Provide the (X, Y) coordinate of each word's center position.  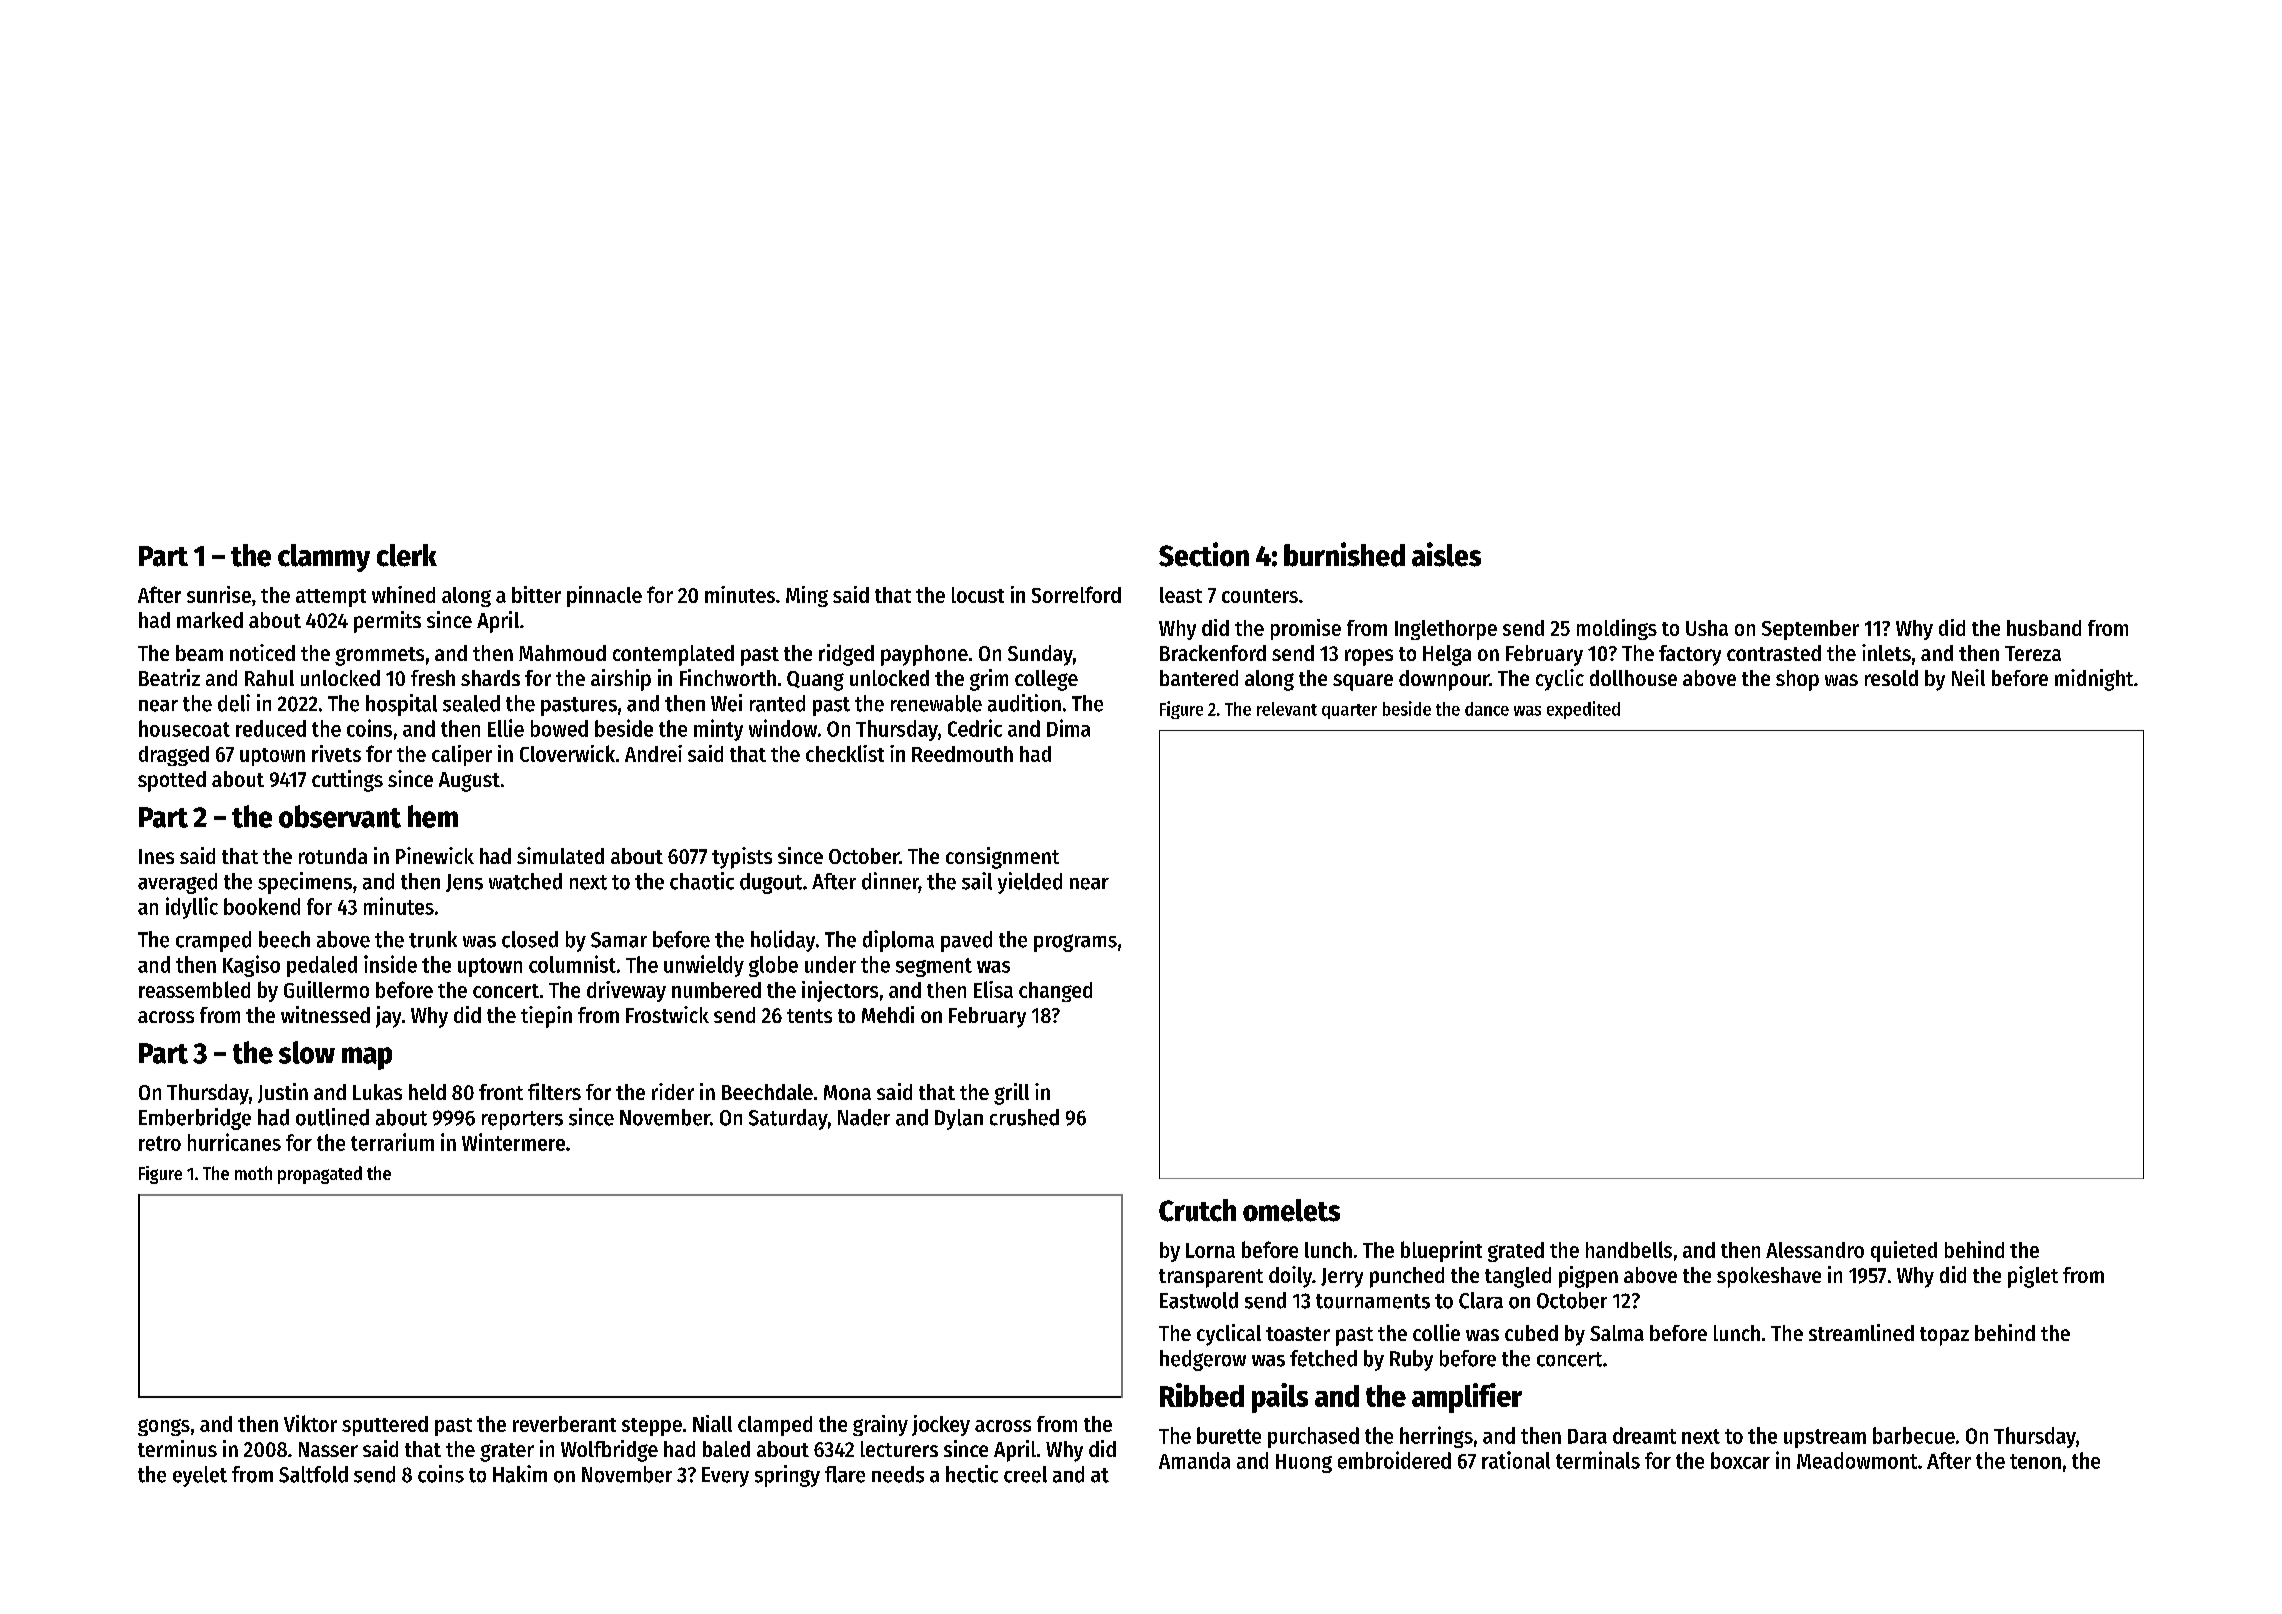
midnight (2094, 680)
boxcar (1740, 1460)
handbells (1629, 1249)
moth (253, 1173)
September (1810, 630)
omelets (1291, 1210)
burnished (1344, 554)
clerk (407, 555)
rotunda (333, 856)
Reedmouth (962, 754)
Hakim (520, 1474)
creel (1025, 1474)
